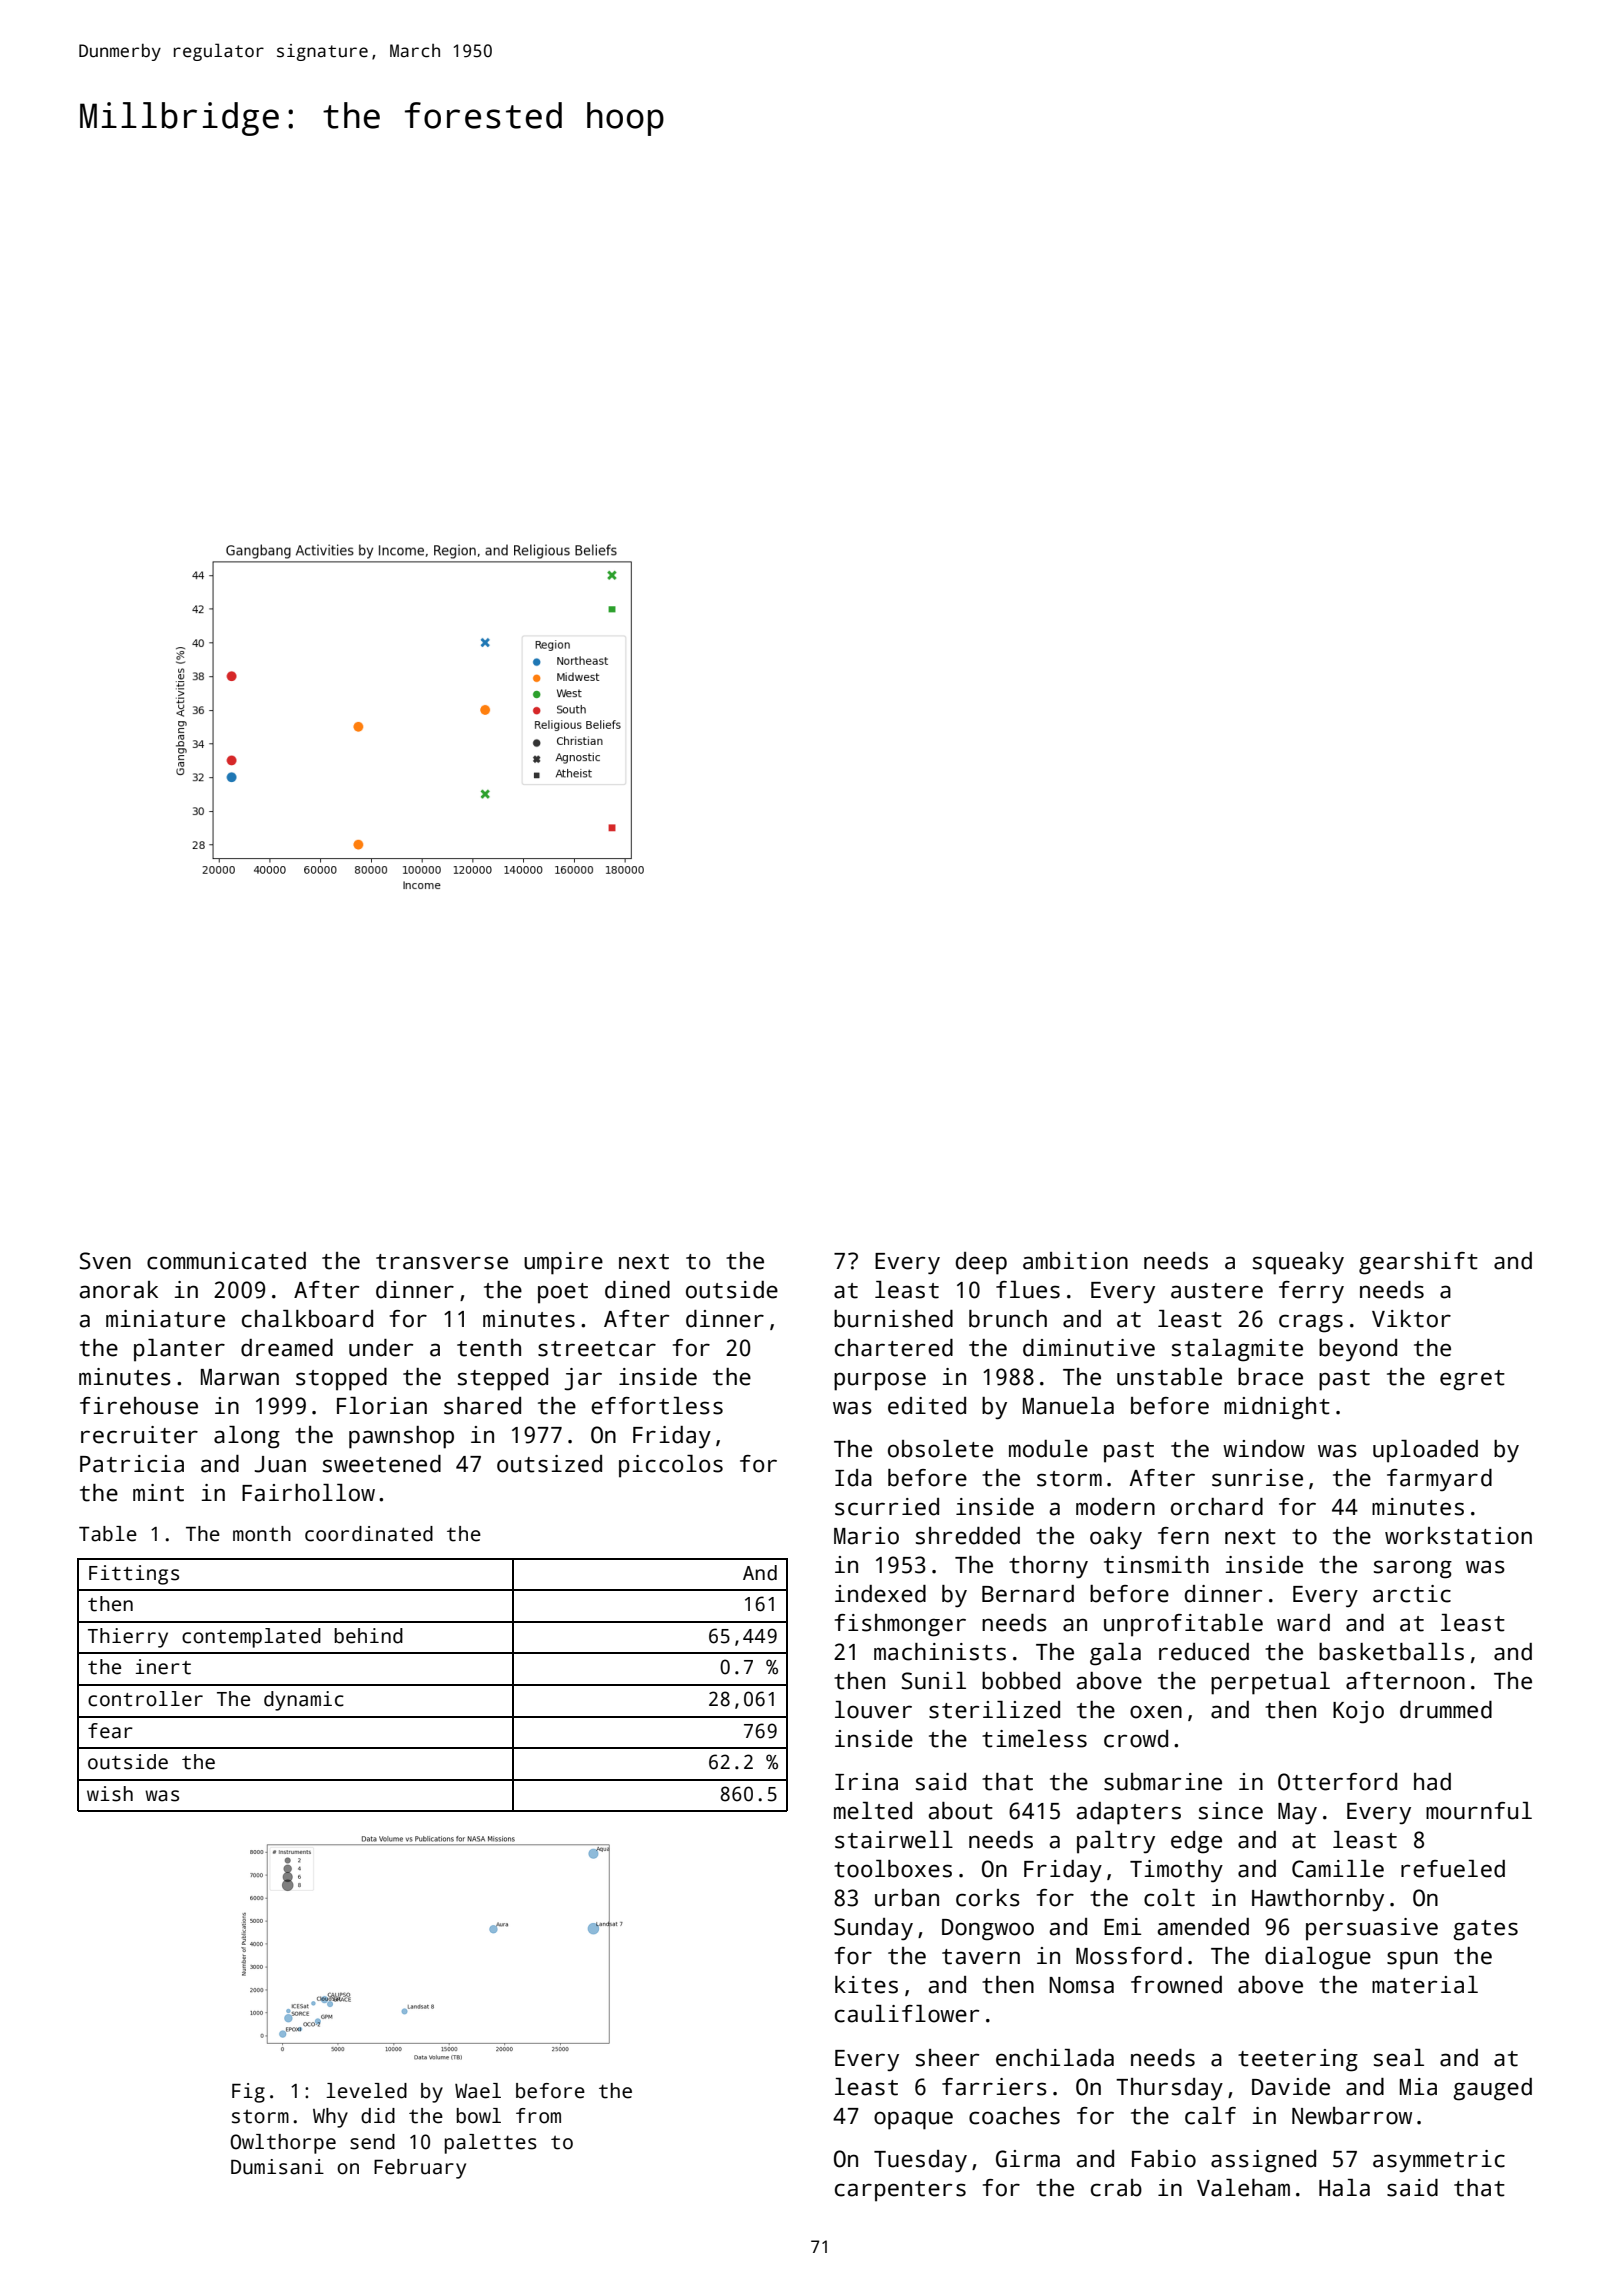 The height and width of the image is (2292, 1620). Describe the element at coordinates (1453, 1869) in the image. I see `refueled` at that location.
